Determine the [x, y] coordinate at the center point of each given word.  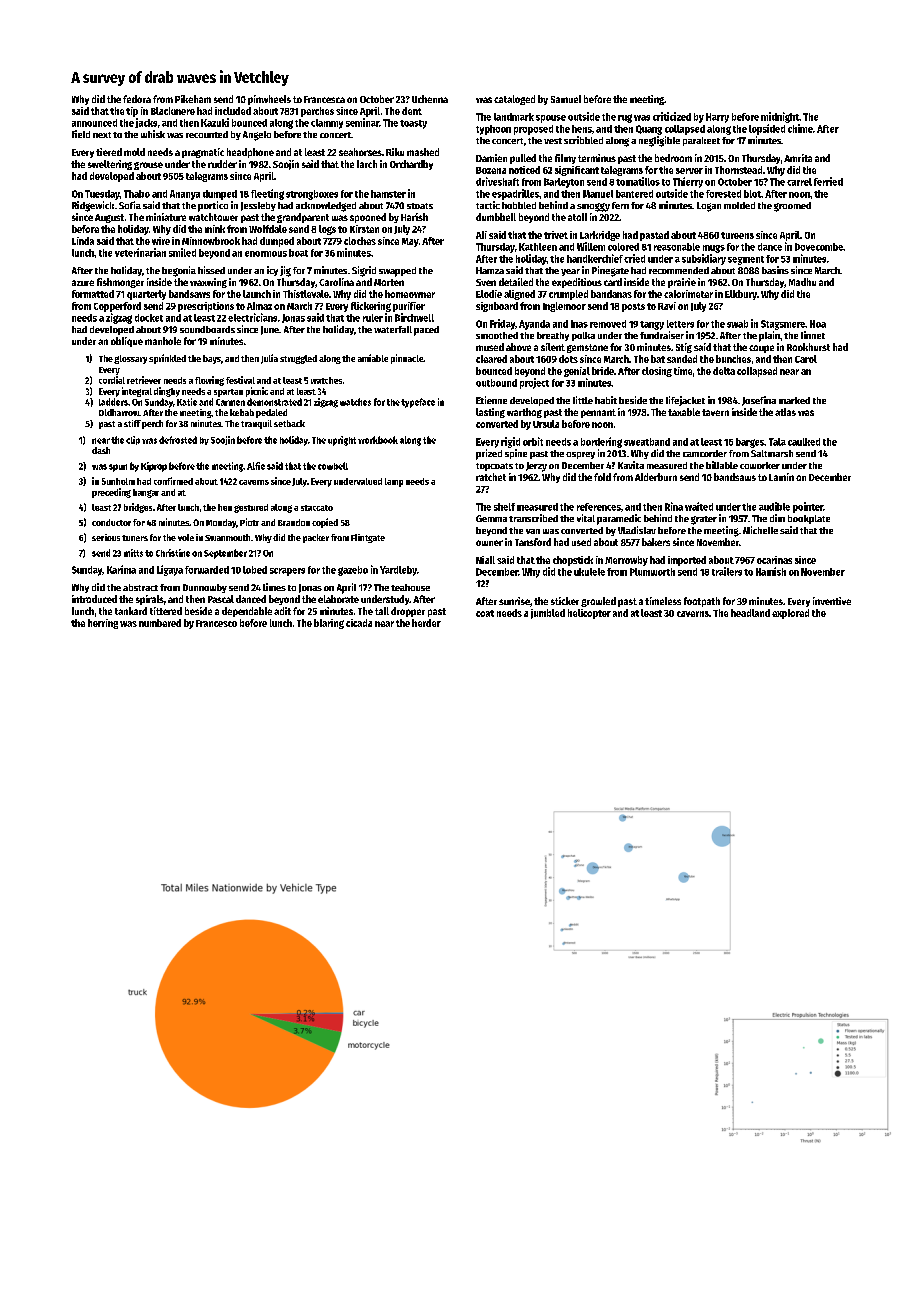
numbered [160, 623]
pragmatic [203, 153]
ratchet [491, 477]
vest [553, 141]
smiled [182, 252]
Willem [591, 246]
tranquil [256, 424]
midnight [780, 117]
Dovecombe [819, 247]
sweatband [647, 442]
